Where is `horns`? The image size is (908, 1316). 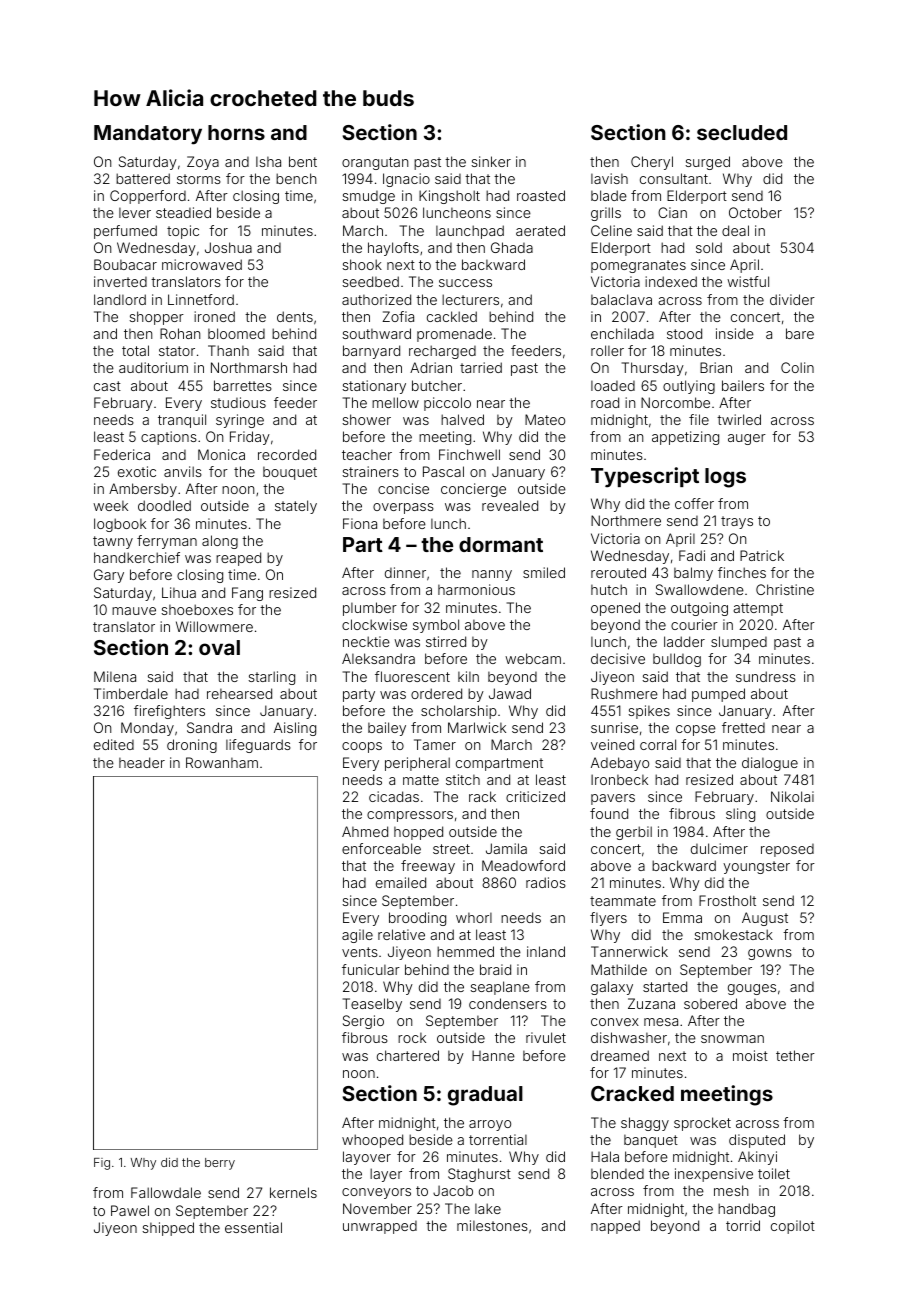
horns is located at coordinates (236, 132).
